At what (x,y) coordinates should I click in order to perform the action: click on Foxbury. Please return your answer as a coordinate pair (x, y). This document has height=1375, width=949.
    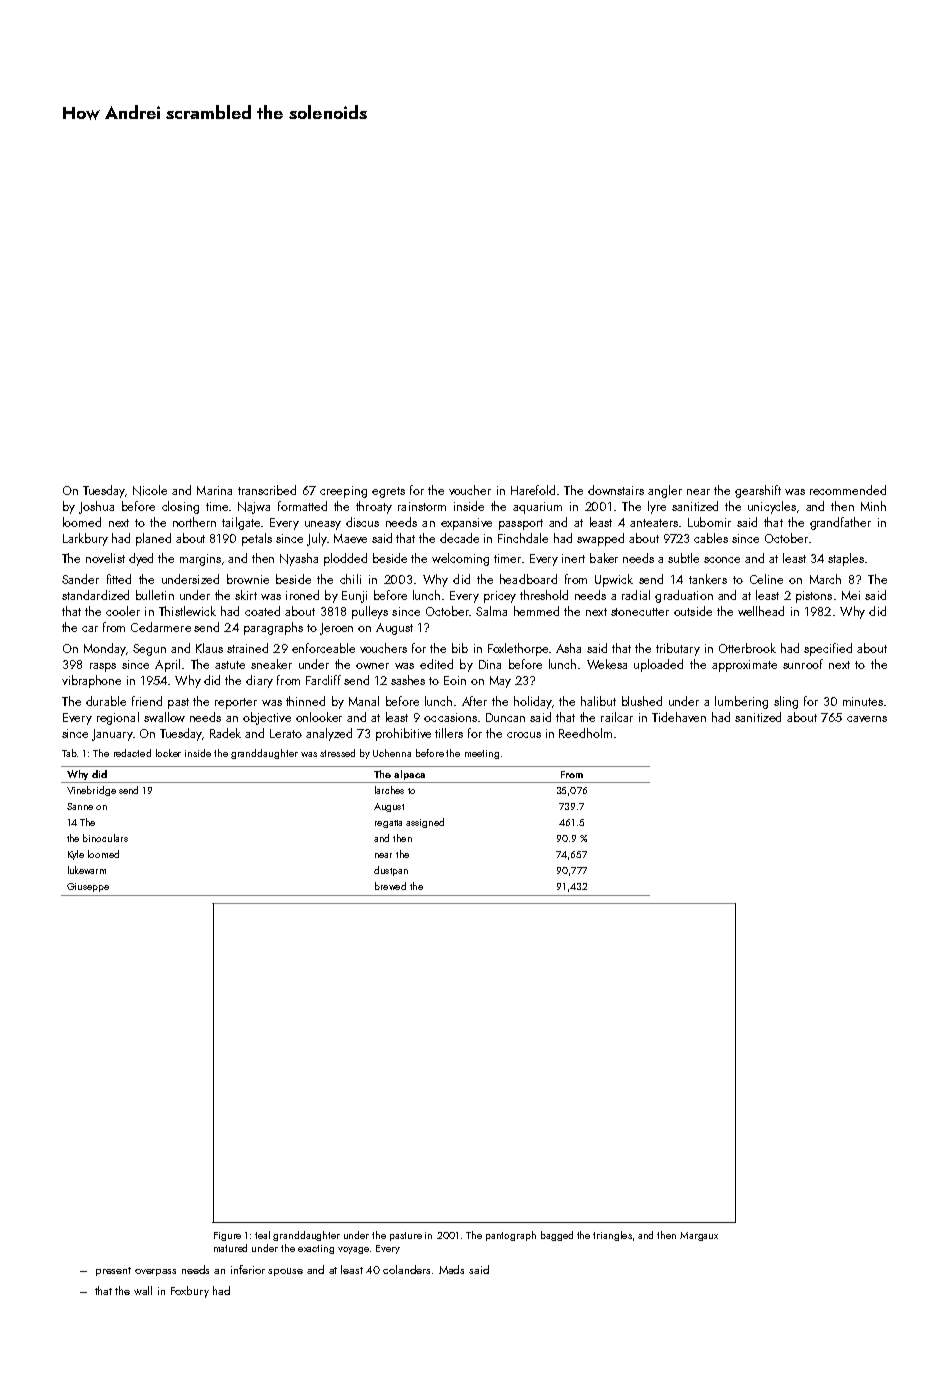
    Looking at the image, I should click on (190, 1292).
